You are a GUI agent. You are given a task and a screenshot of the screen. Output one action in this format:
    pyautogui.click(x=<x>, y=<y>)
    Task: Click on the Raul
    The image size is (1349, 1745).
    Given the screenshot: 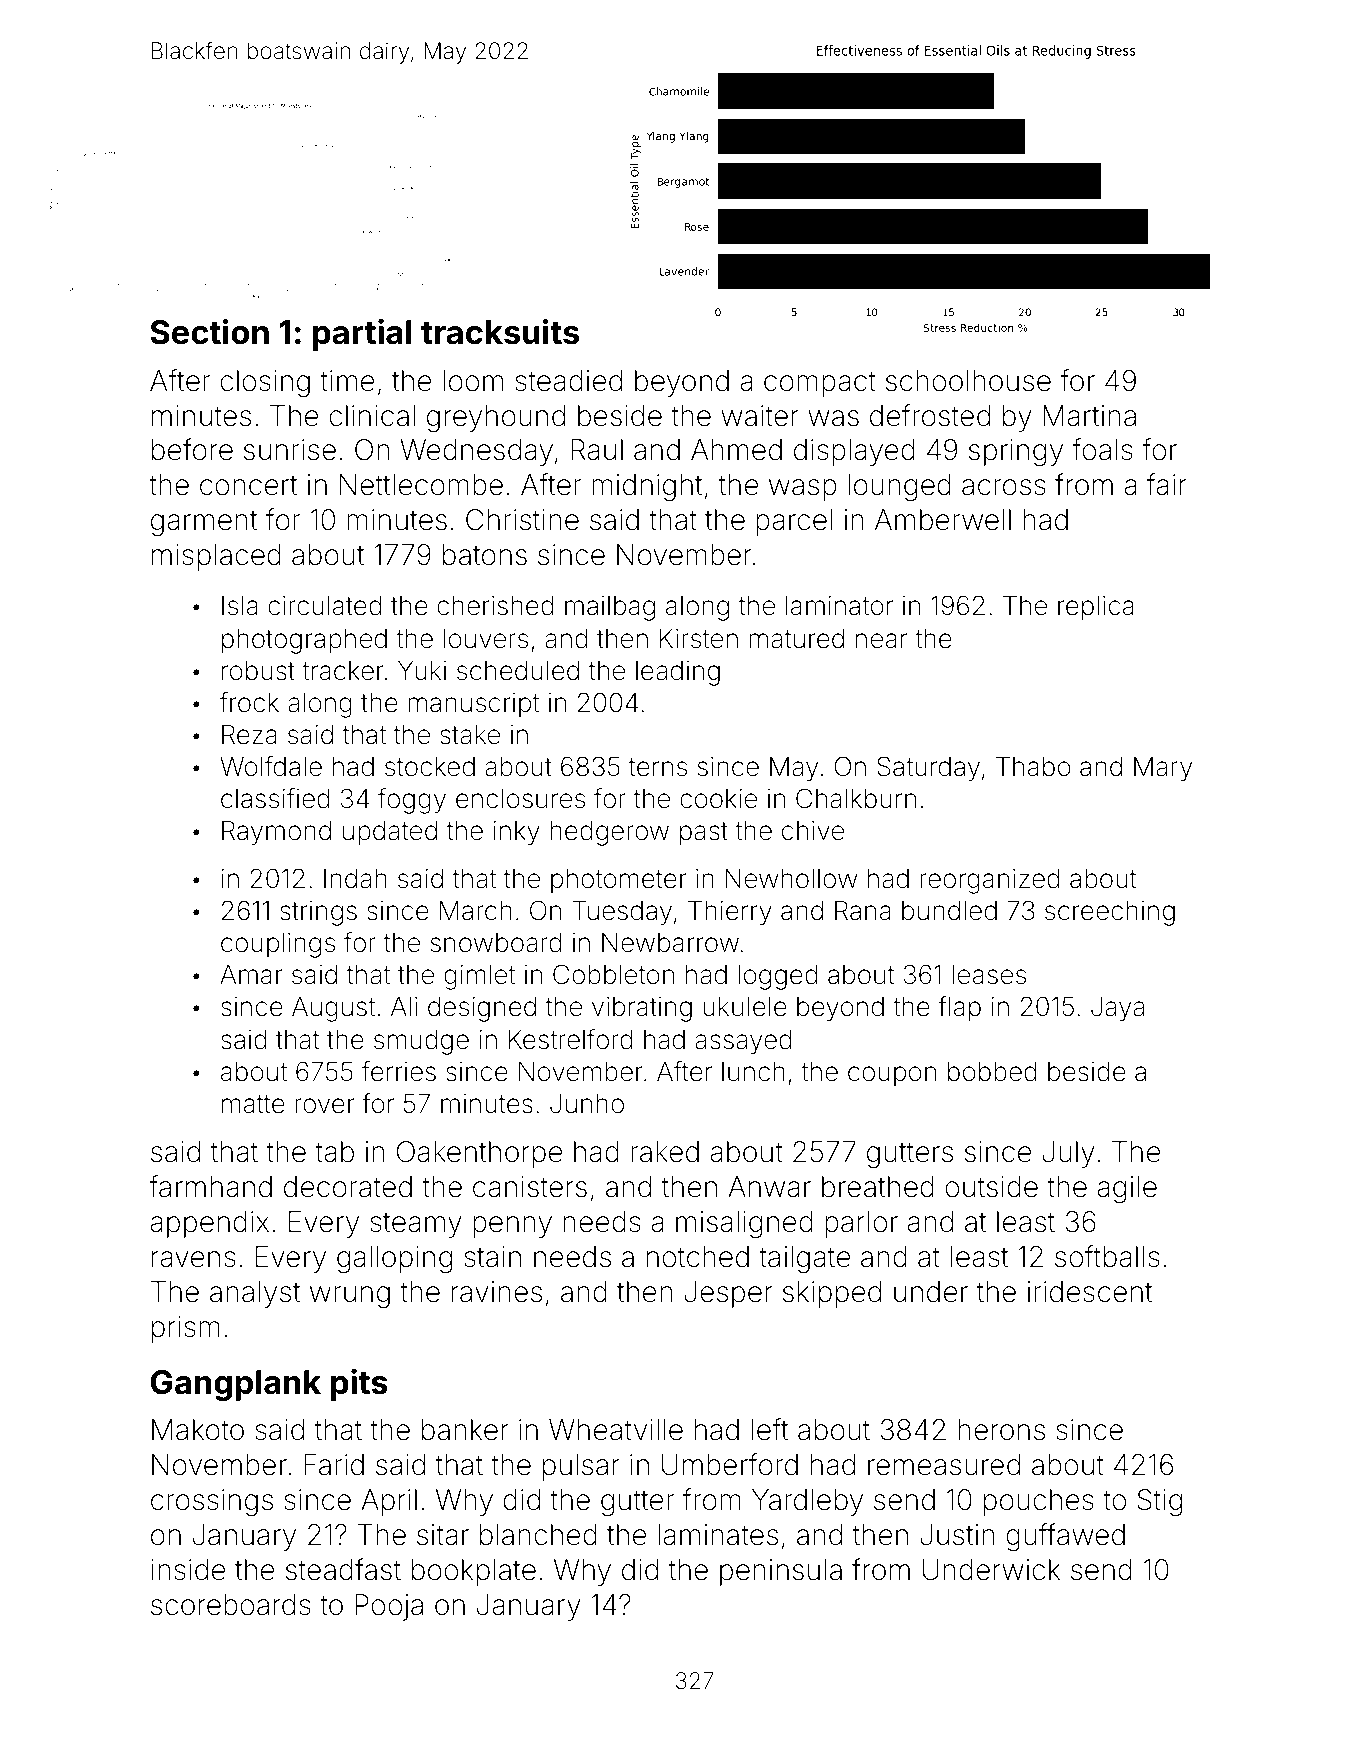 What is the action you would take?
    pyautogui.click(x=597, y=450)
